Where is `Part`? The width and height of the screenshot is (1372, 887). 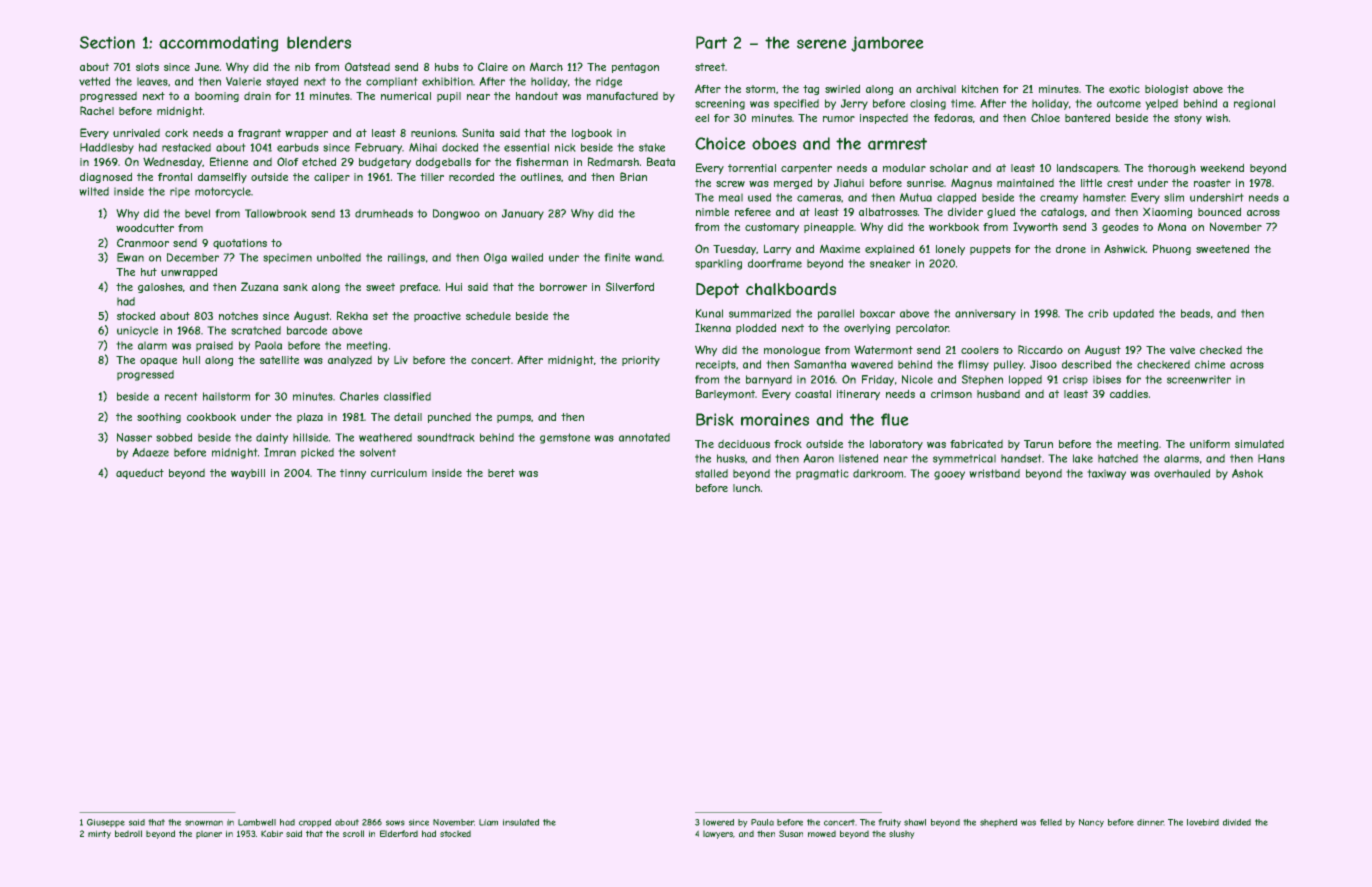
Part is located at coordinates (711, 42).
